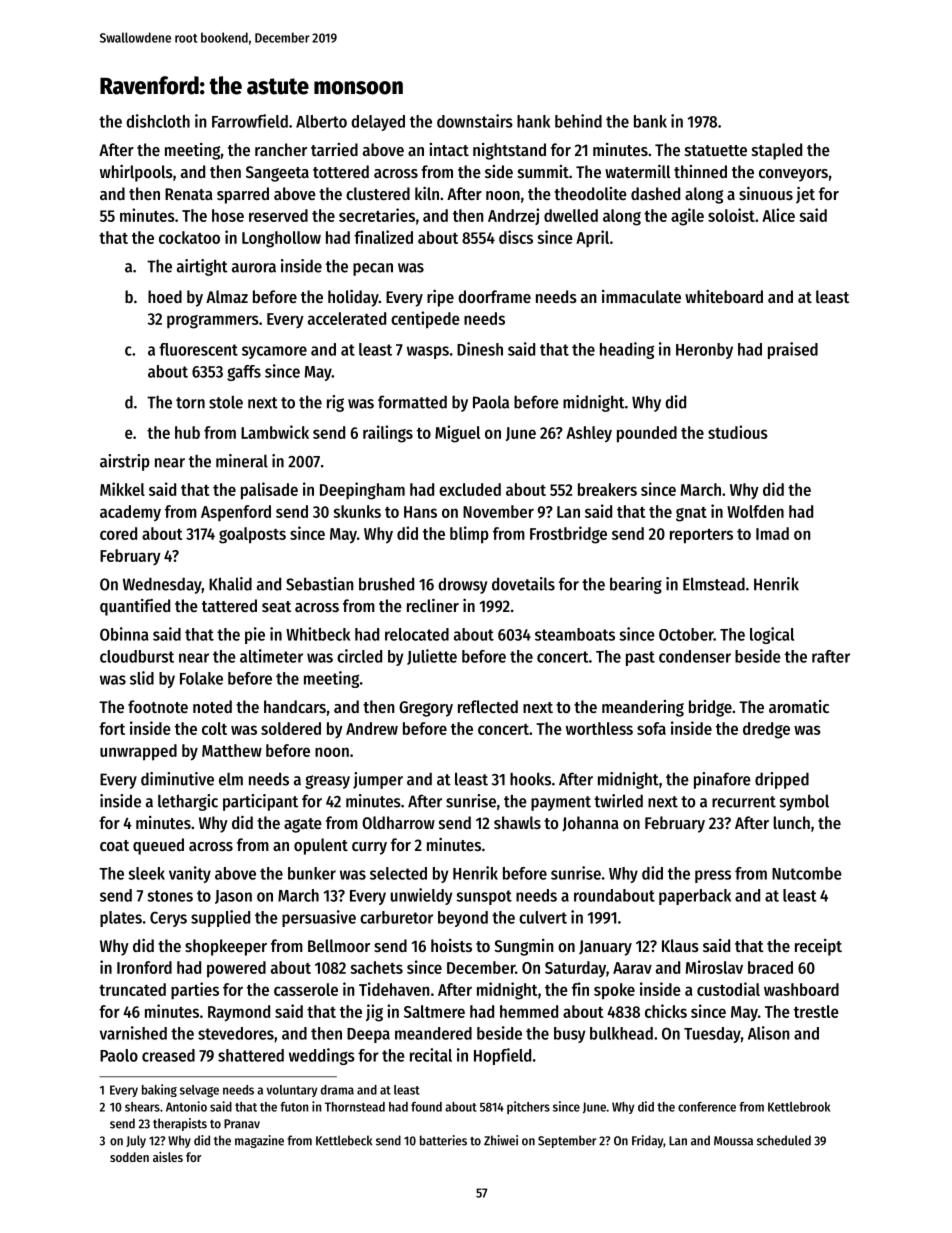  What do you see at coordinates (168, 1157) in the screenshot?
I see `aisles` at bounding box center [168, 1157].
